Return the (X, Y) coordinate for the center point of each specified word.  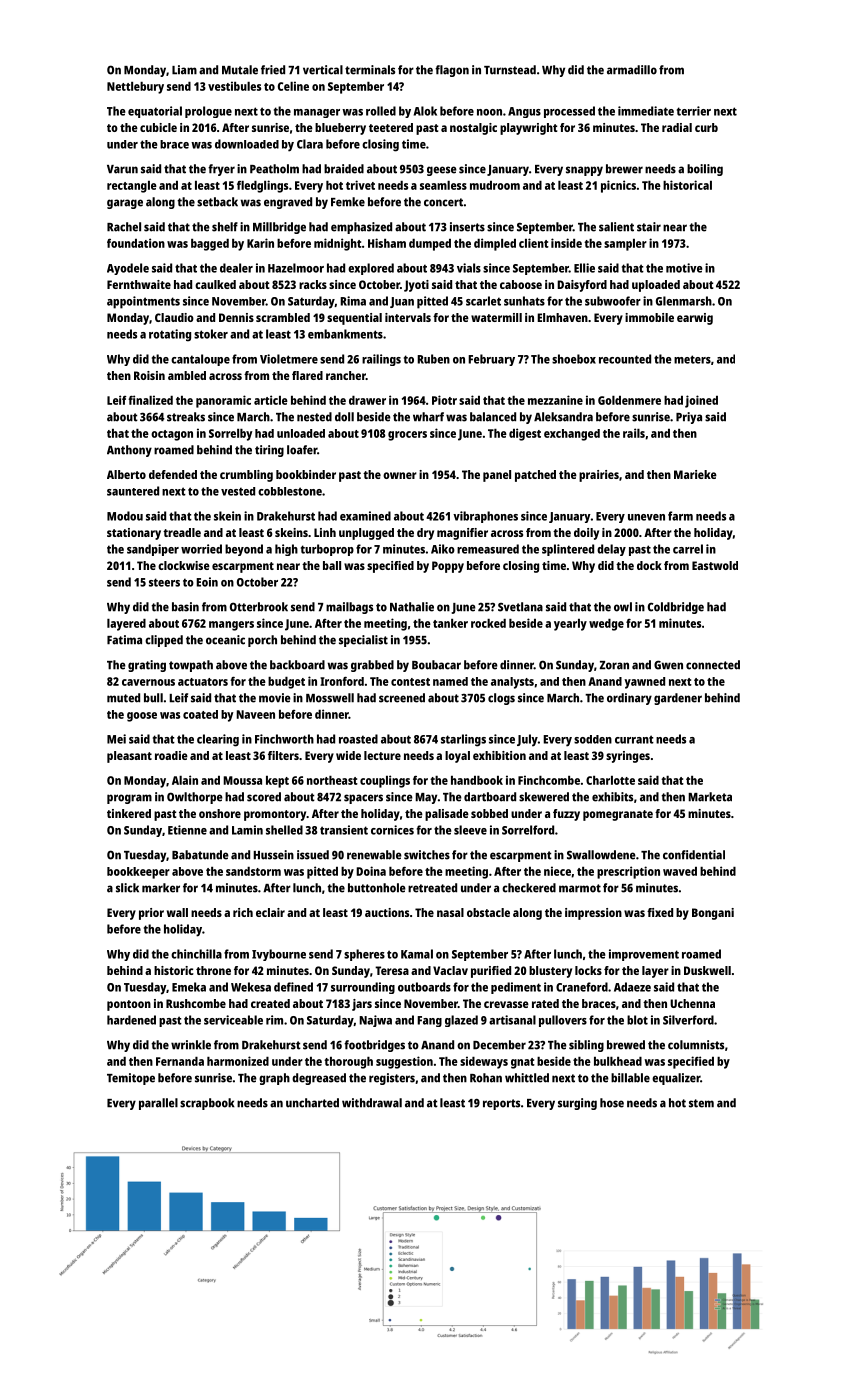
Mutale (240, 70)
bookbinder (306, 474)
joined (701, 401)
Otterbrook (259, 607)
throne (213, 970)
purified (491, 972)
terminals (370, 70)
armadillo (632, 70)
